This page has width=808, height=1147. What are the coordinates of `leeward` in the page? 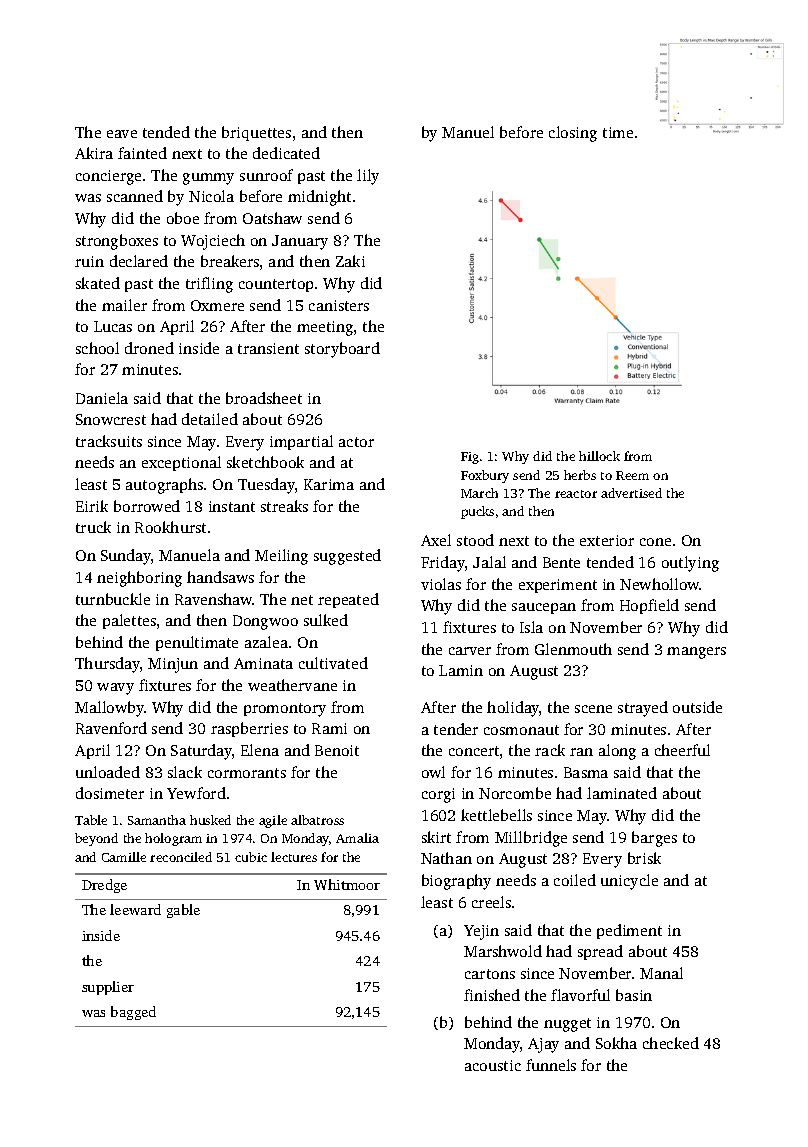 It's located at (135, 909).
